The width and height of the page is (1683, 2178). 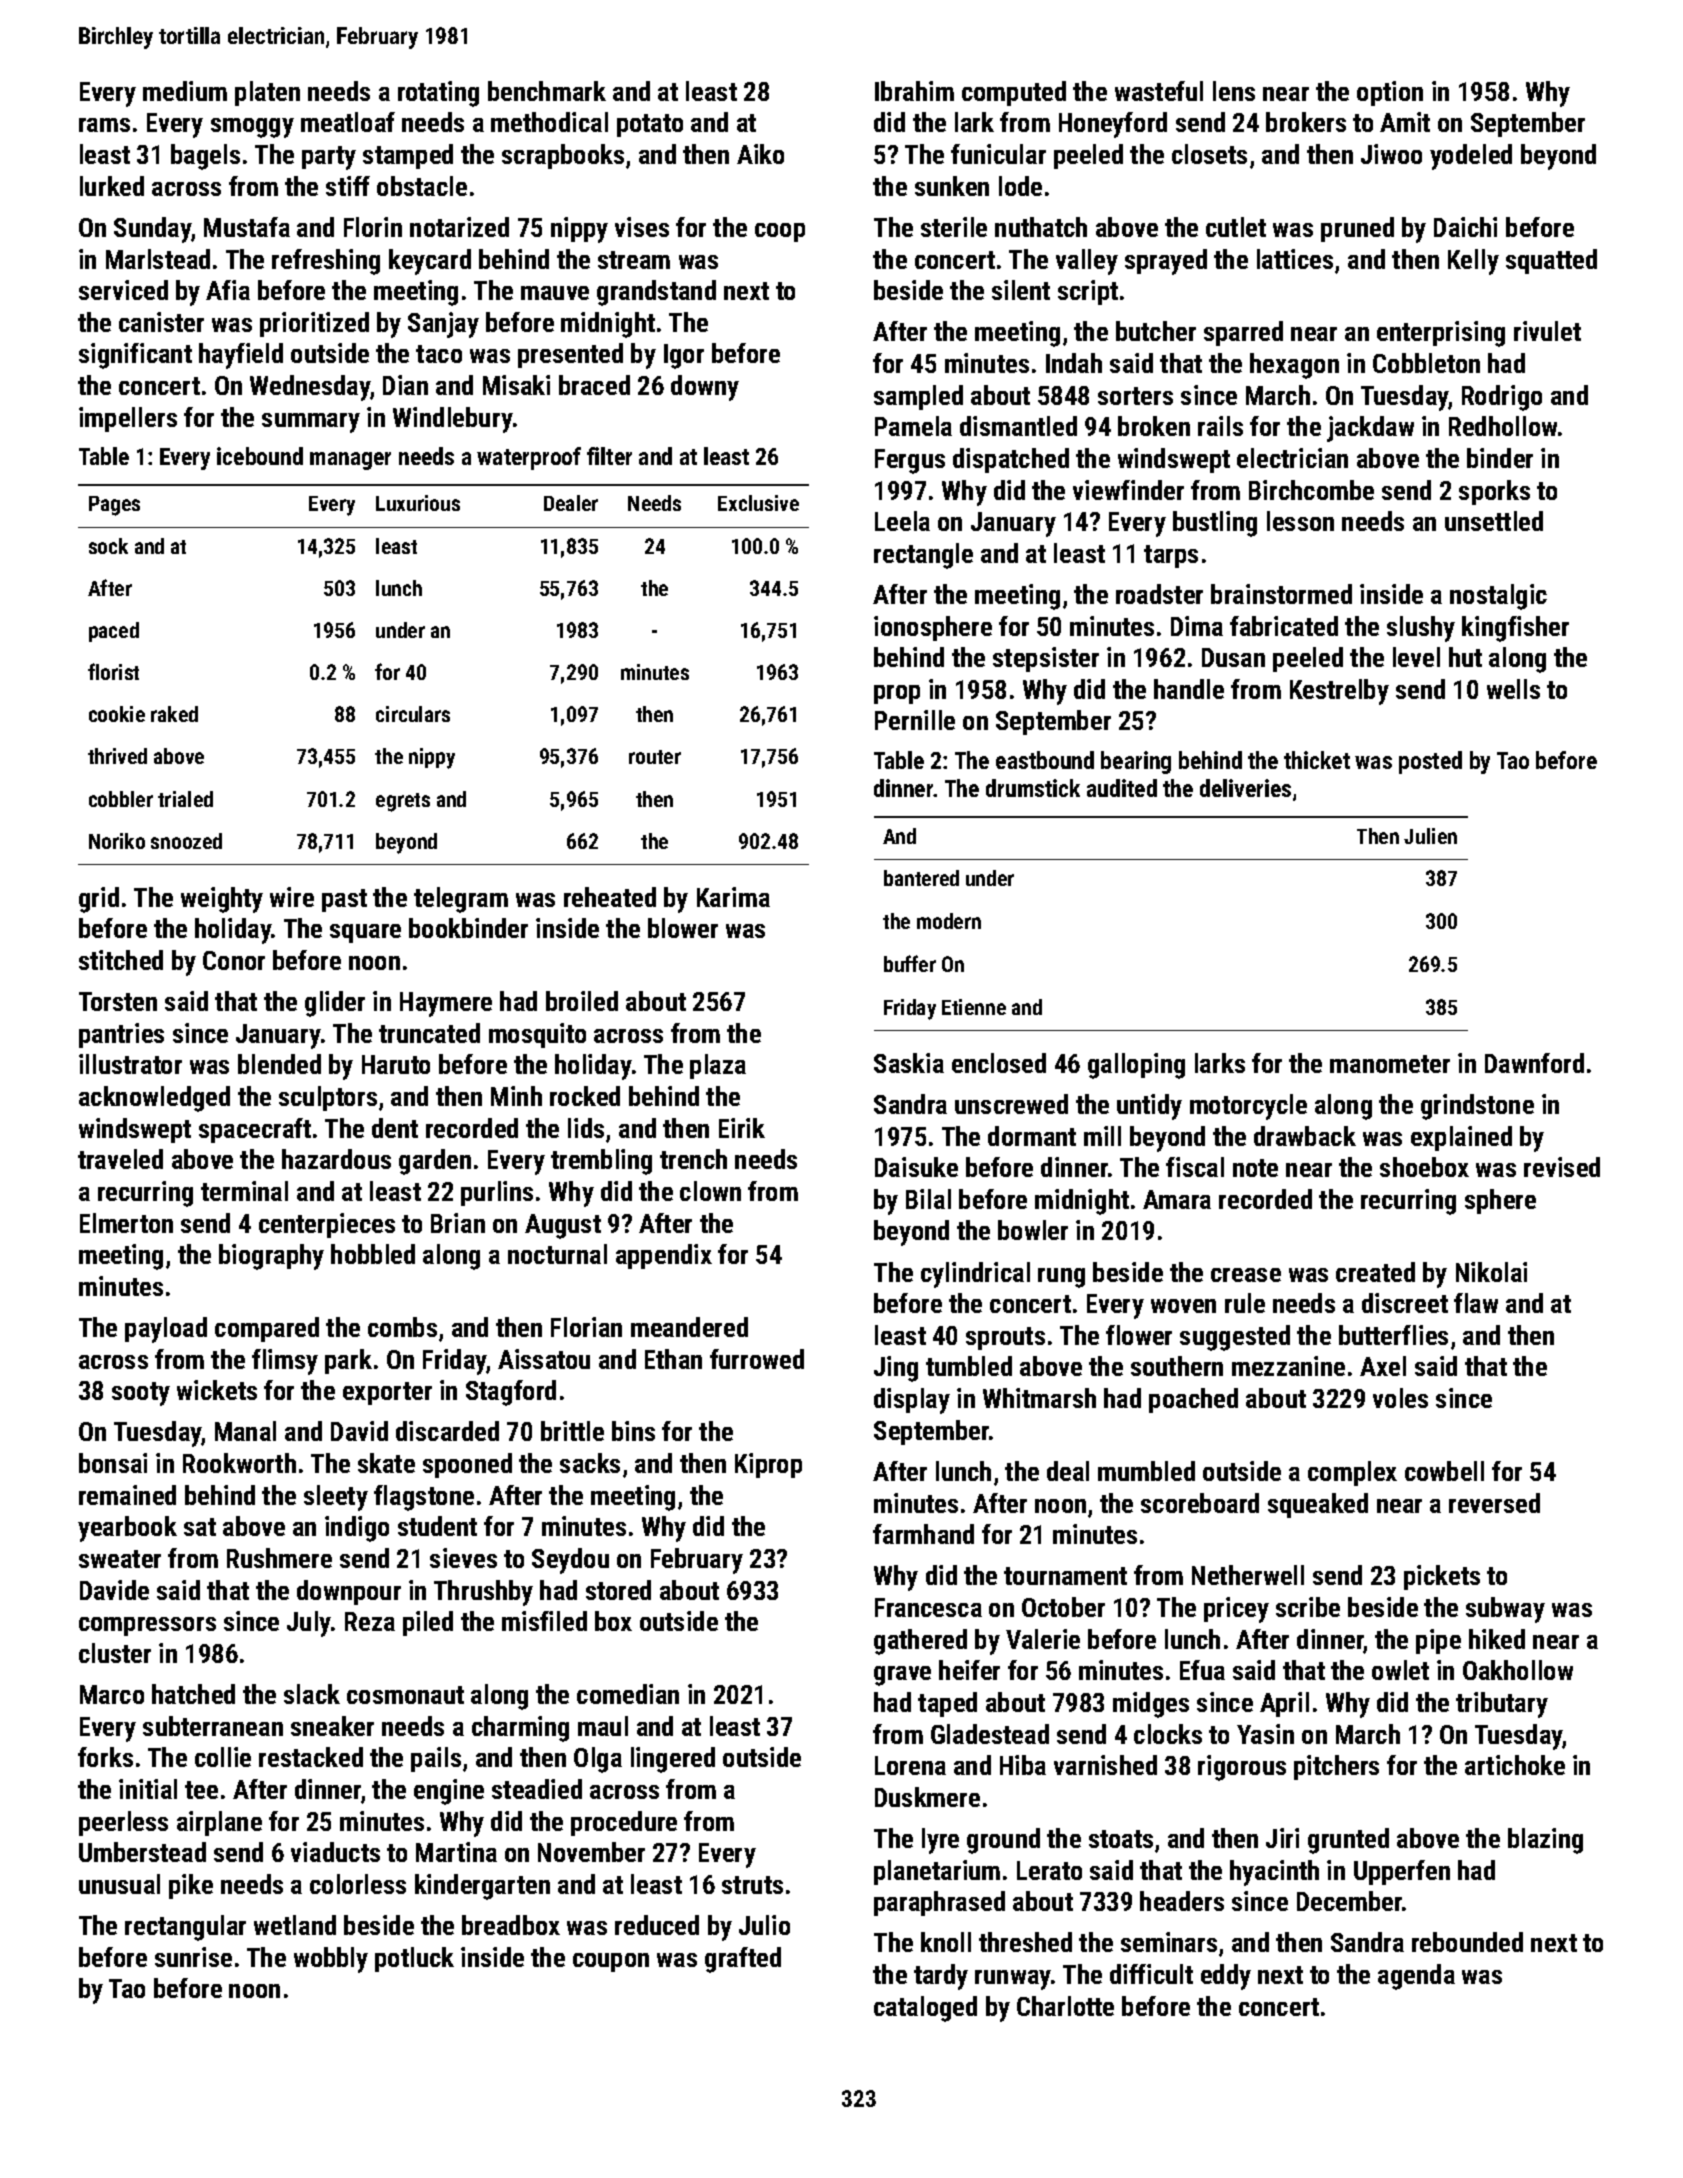 I want to click on Seydou, so click(x=570, y=1561).
